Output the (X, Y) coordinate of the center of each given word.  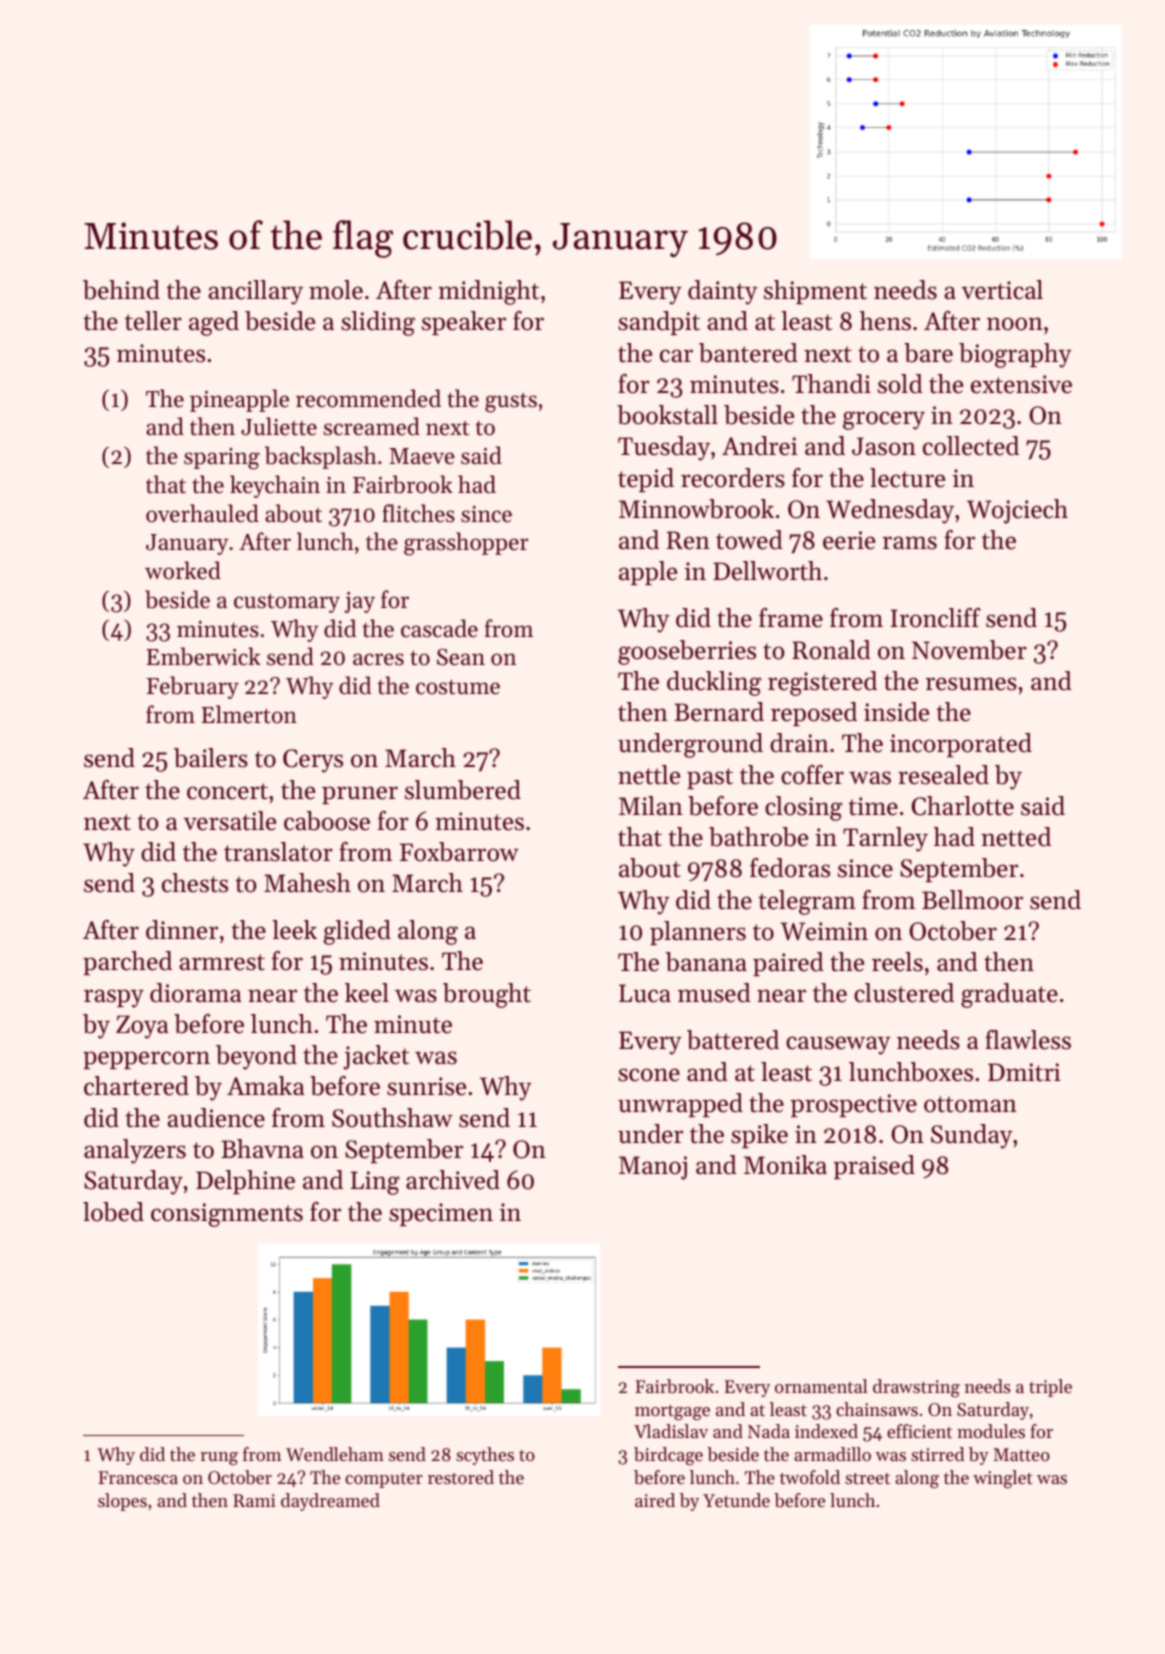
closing (804, 808)
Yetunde (736, 1500)
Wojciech (1017, 511)
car (676, 356)
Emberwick (203, 656)
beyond (256, 1057)
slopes (122, 1502)
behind (121, 290)
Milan (651, 805)
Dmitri (1024, 1072)
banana (706, 962)
